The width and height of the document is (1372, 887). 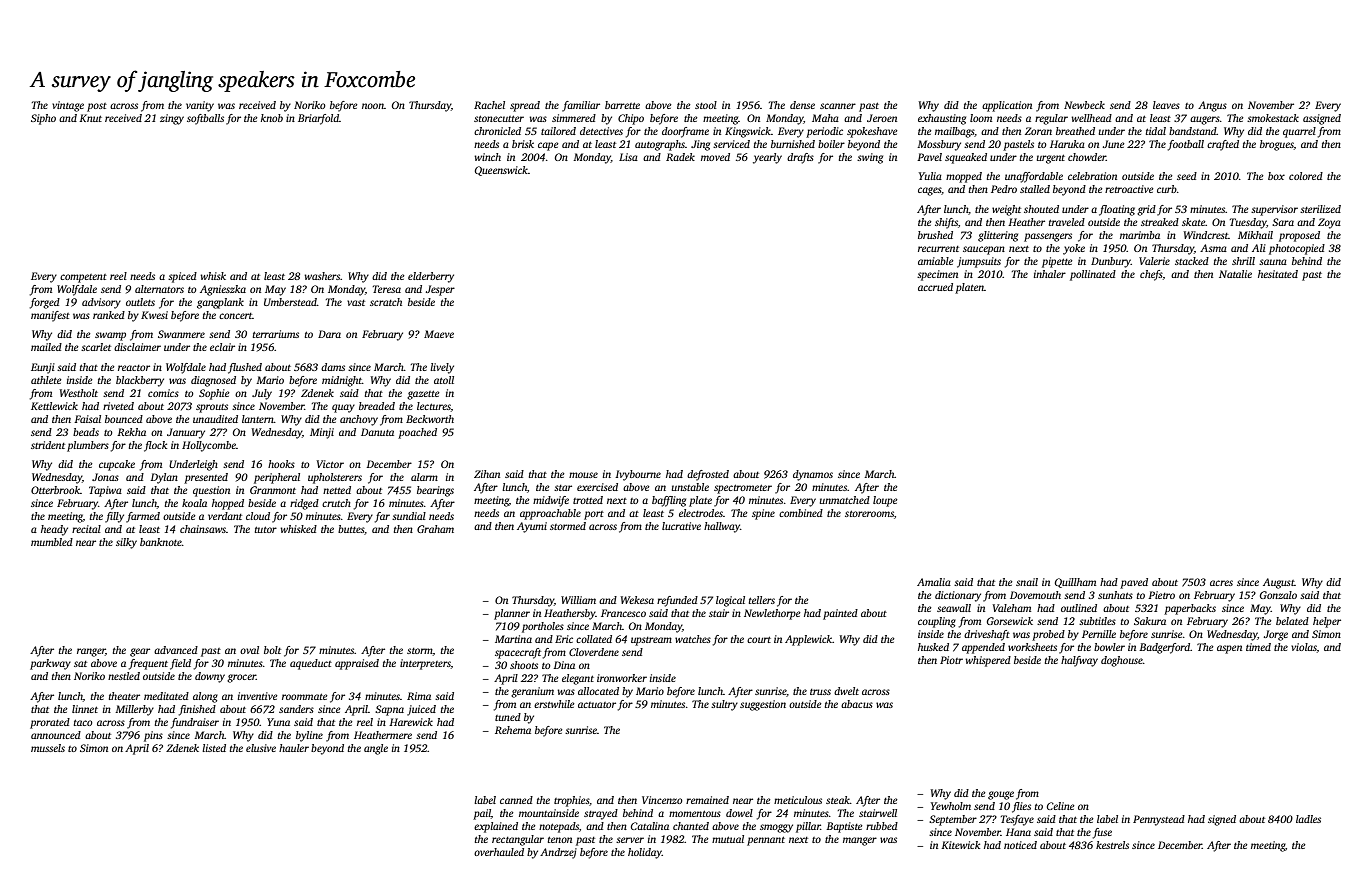 I want to click on overhauled, so click(x=499, y=852).
